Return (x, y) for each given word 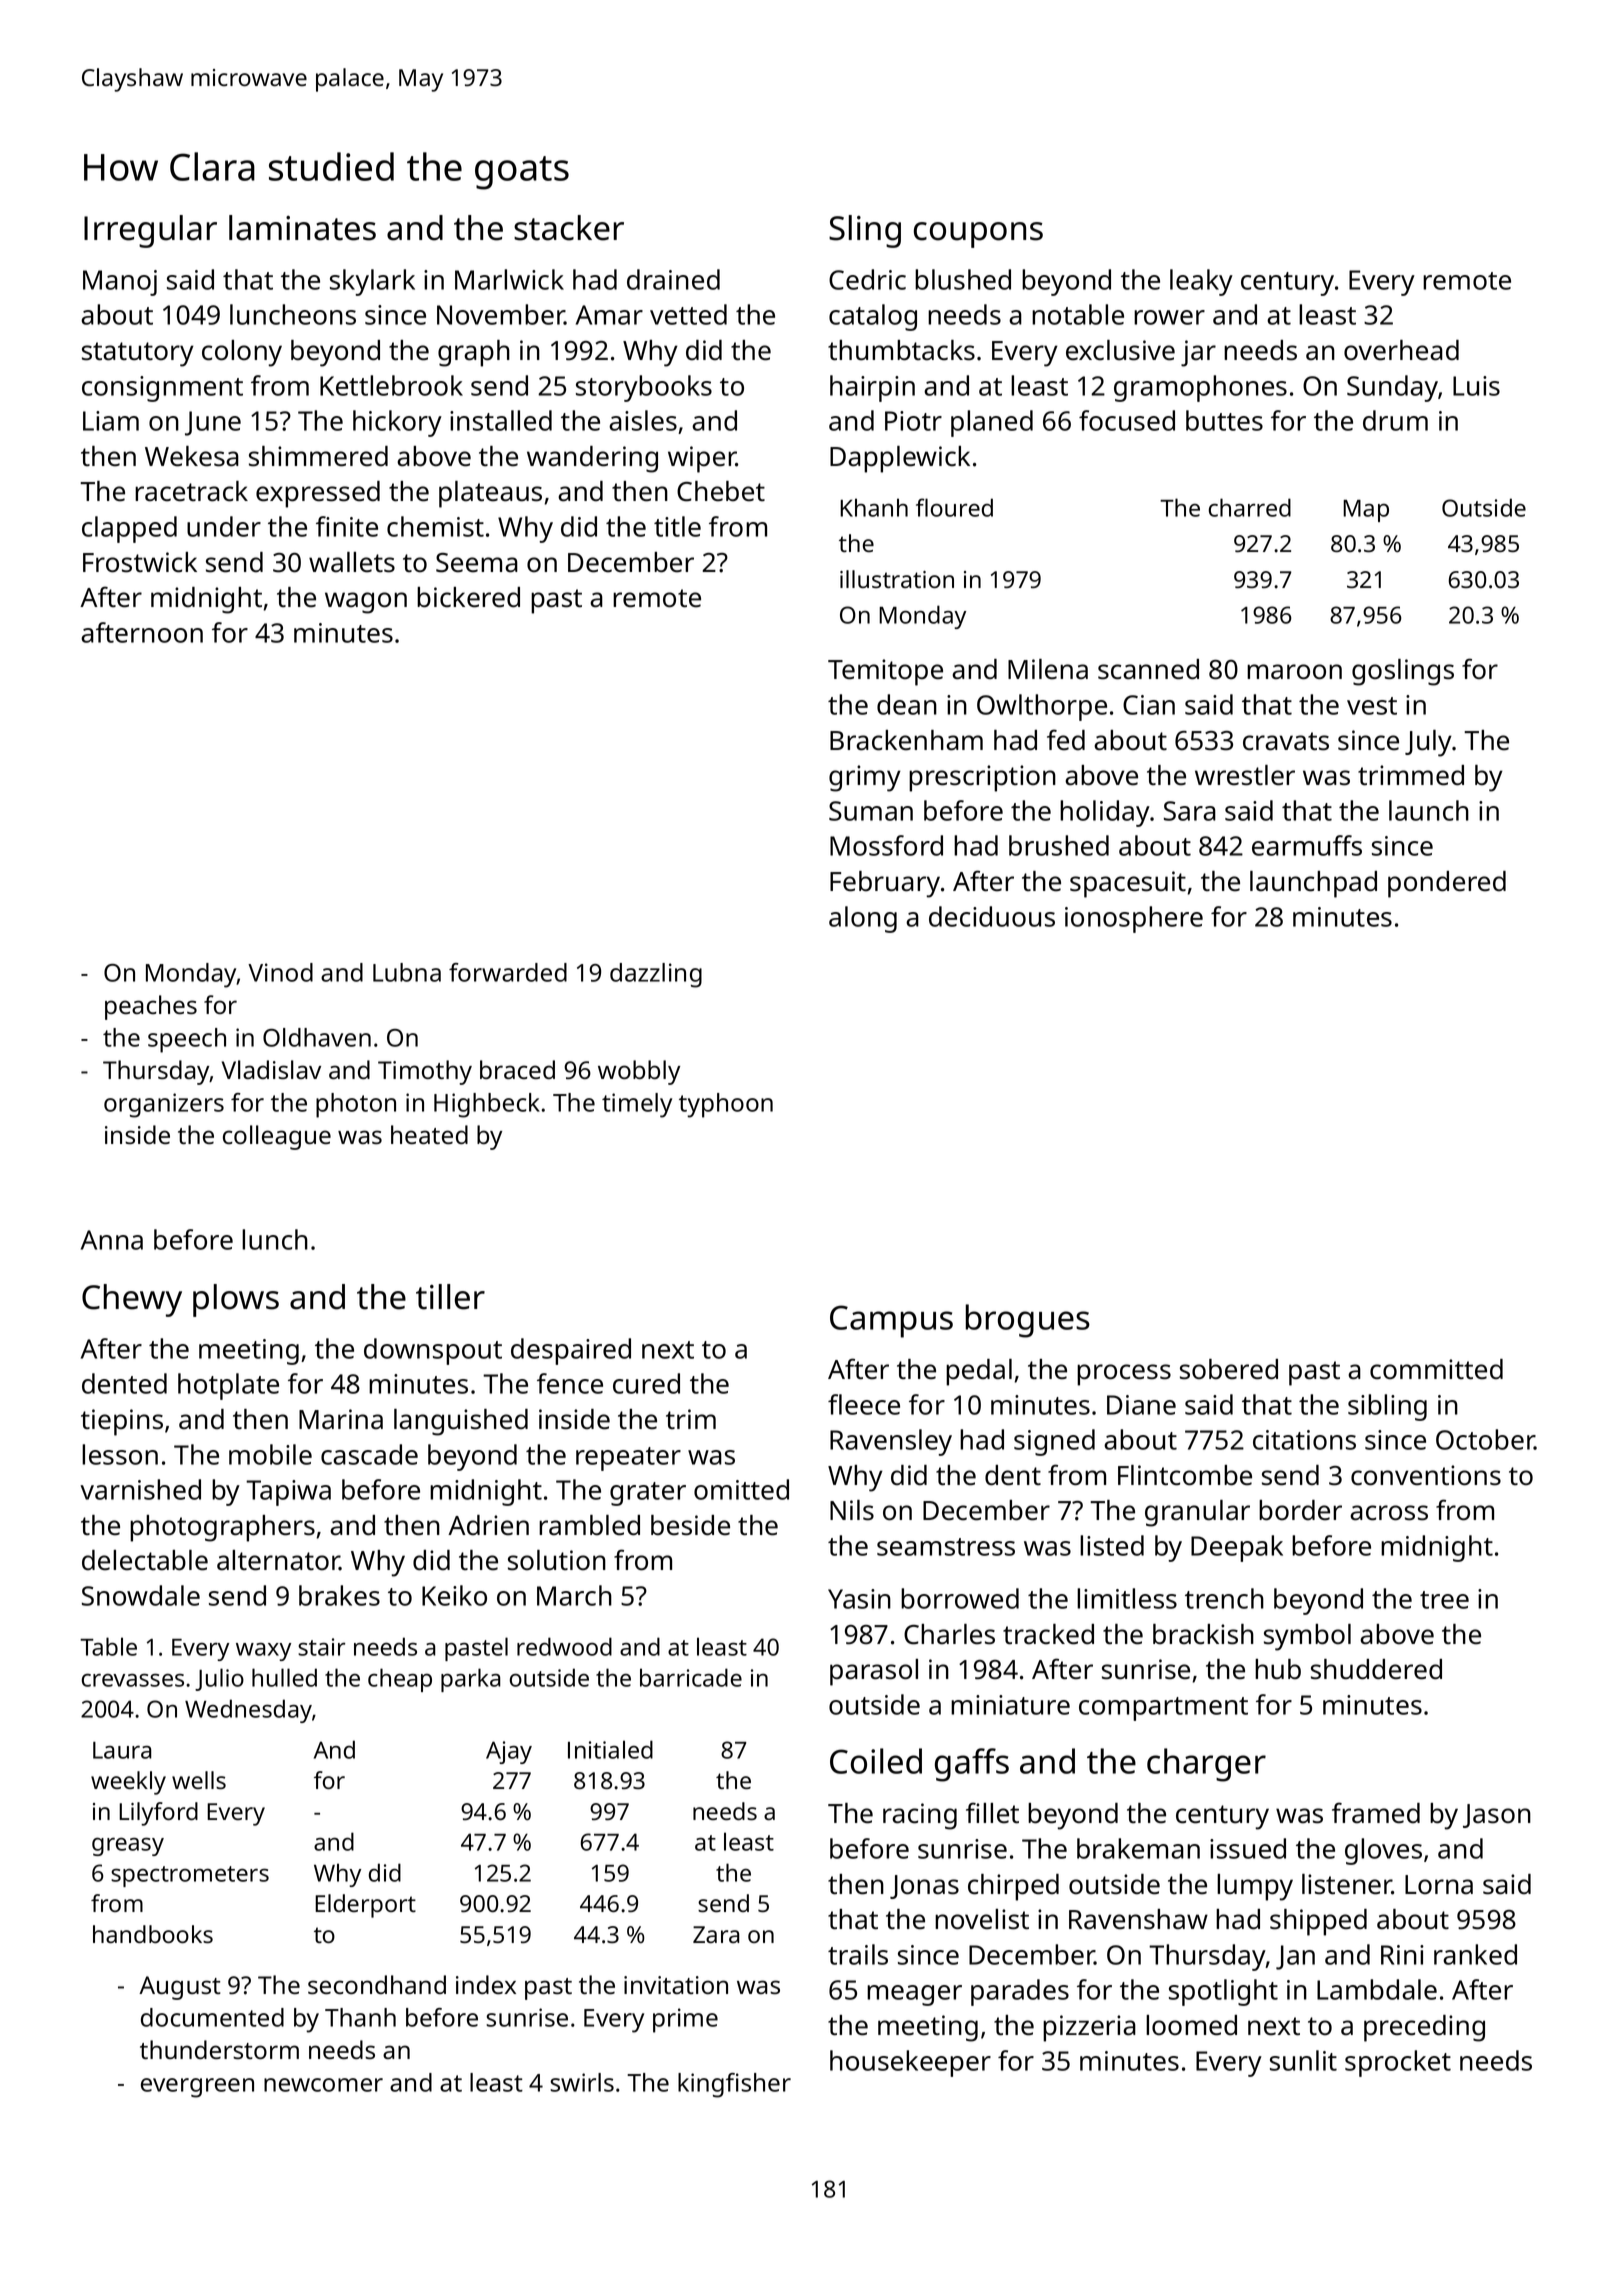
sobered (1229, 1369)
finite (347, 526)
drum (1395, 420)
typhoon (726, 1105)
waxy (263, 1652)
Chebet (721, 491)
